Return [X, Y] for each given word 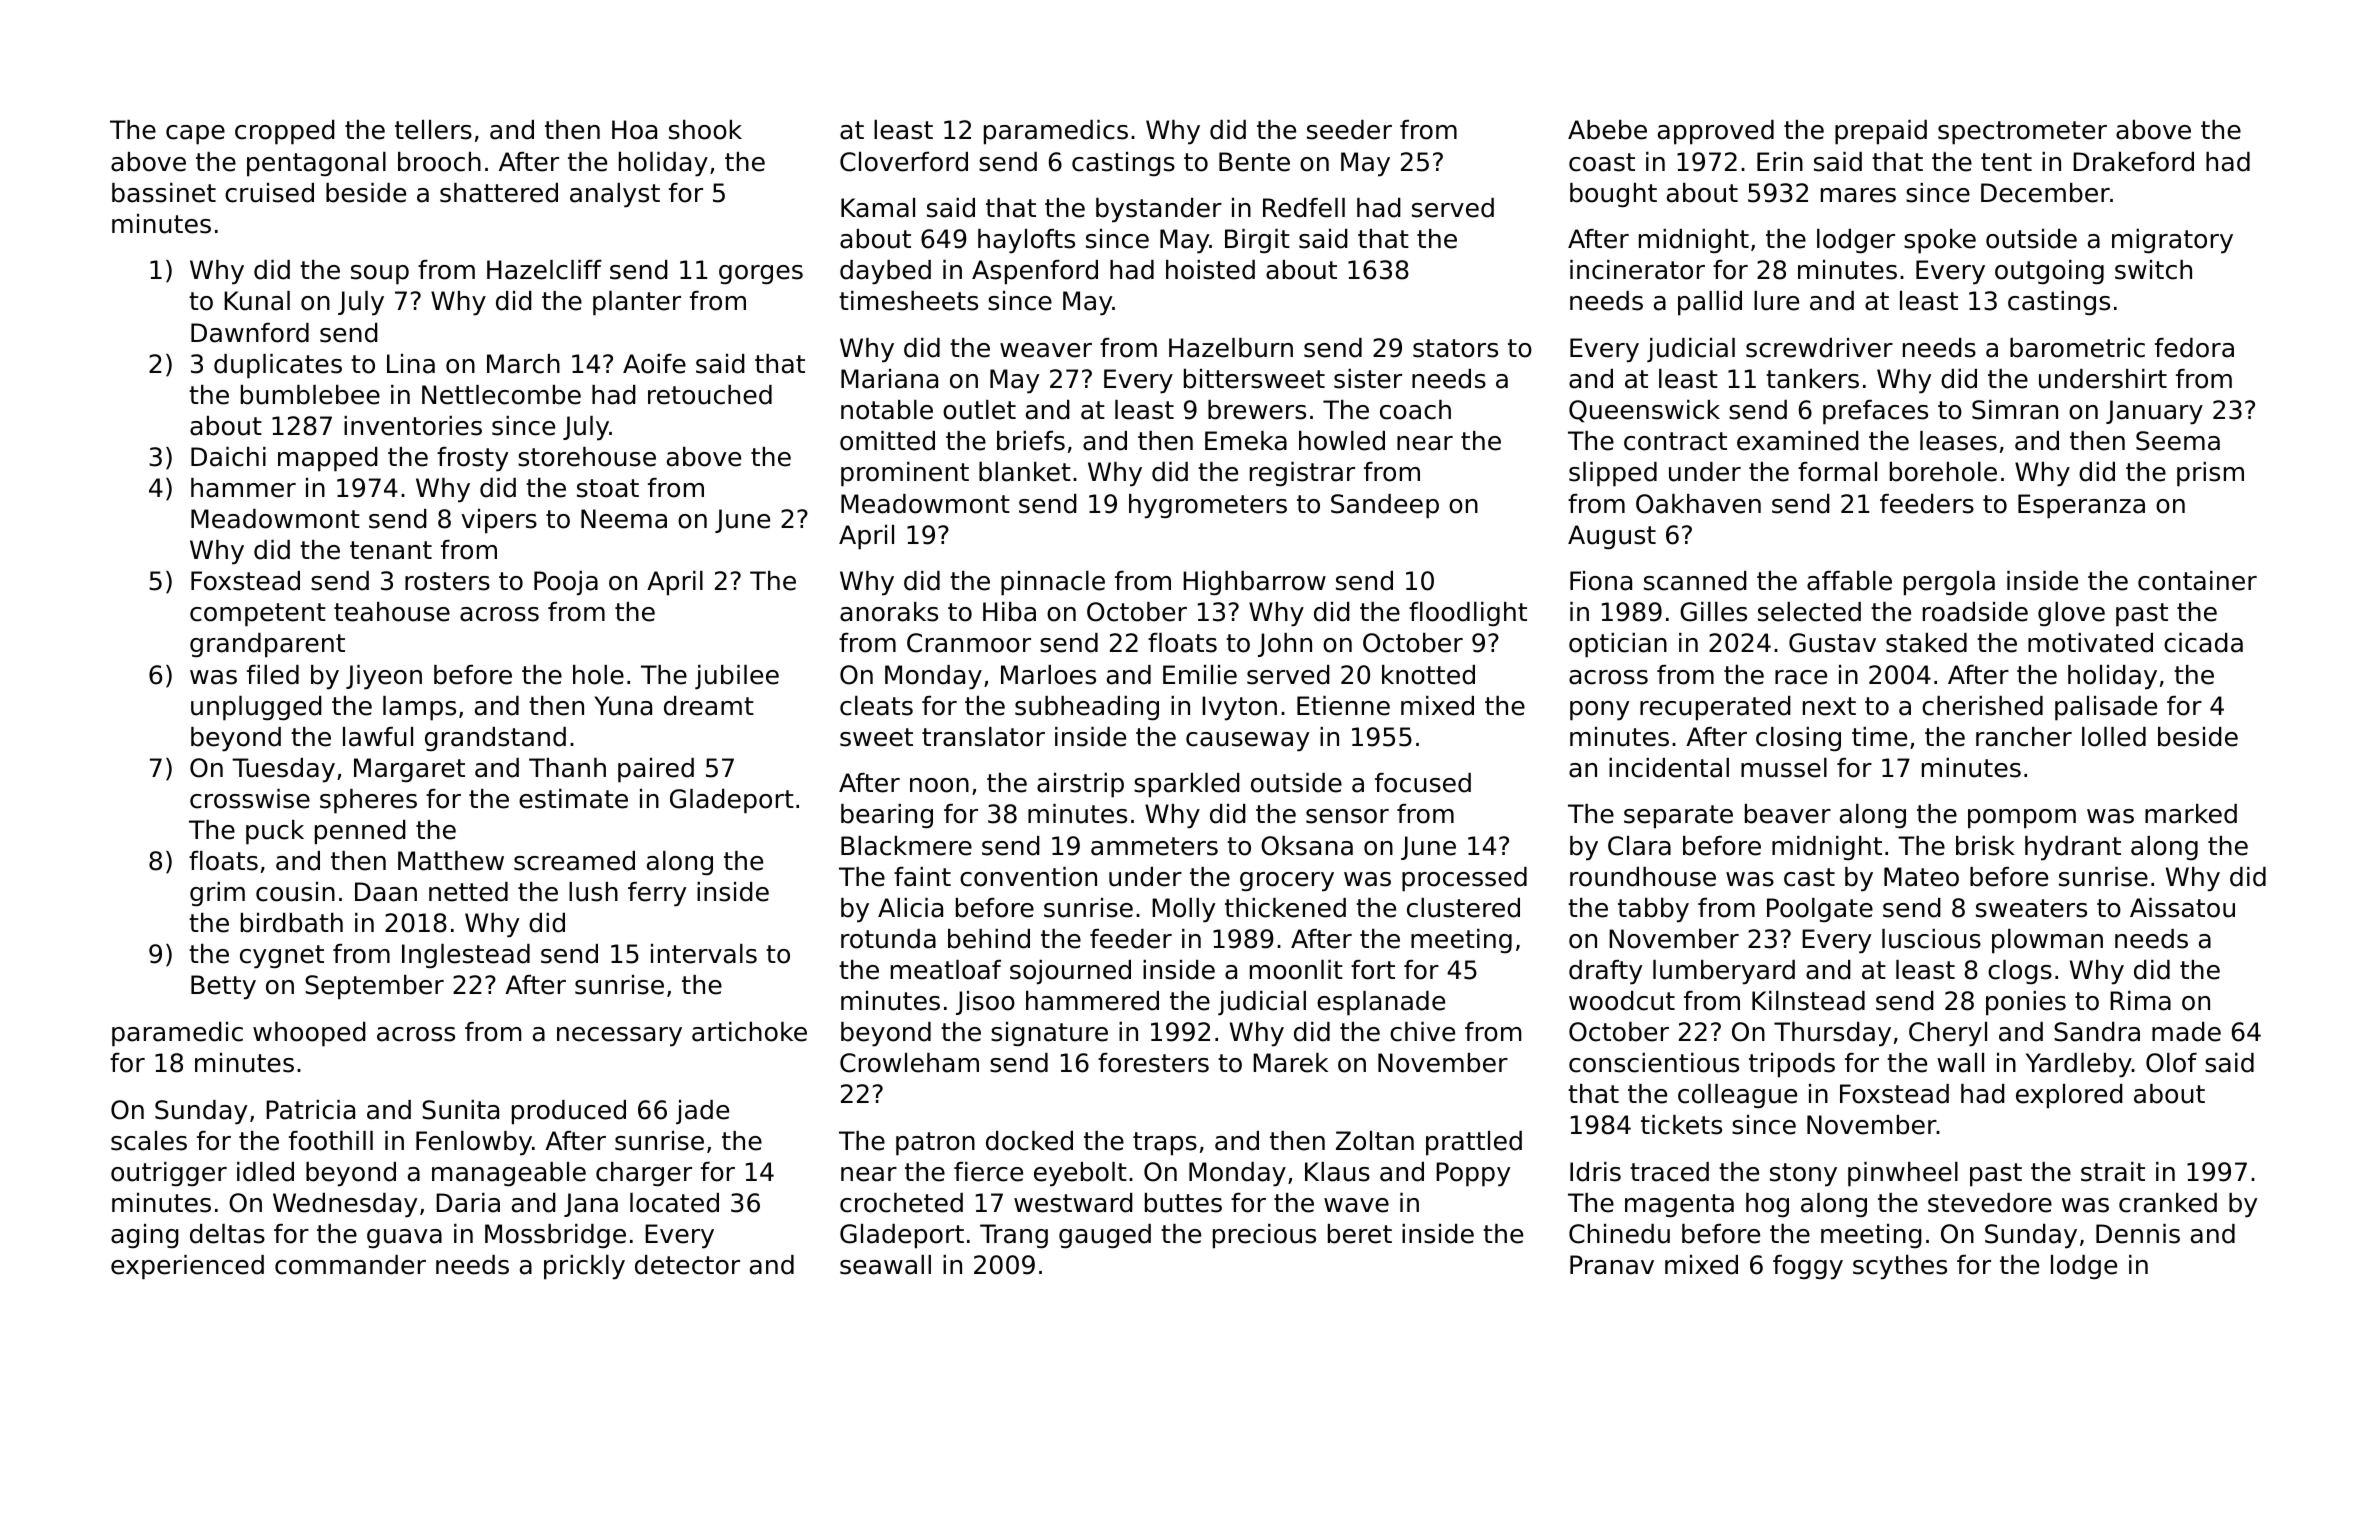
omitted [887, 441]
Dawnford [250, 333]
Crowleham [909, 1063]
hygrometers [1208, 506]
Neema [624, 519]
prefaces [1875, 412]
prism [2210, 474]
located [674, 1203]
